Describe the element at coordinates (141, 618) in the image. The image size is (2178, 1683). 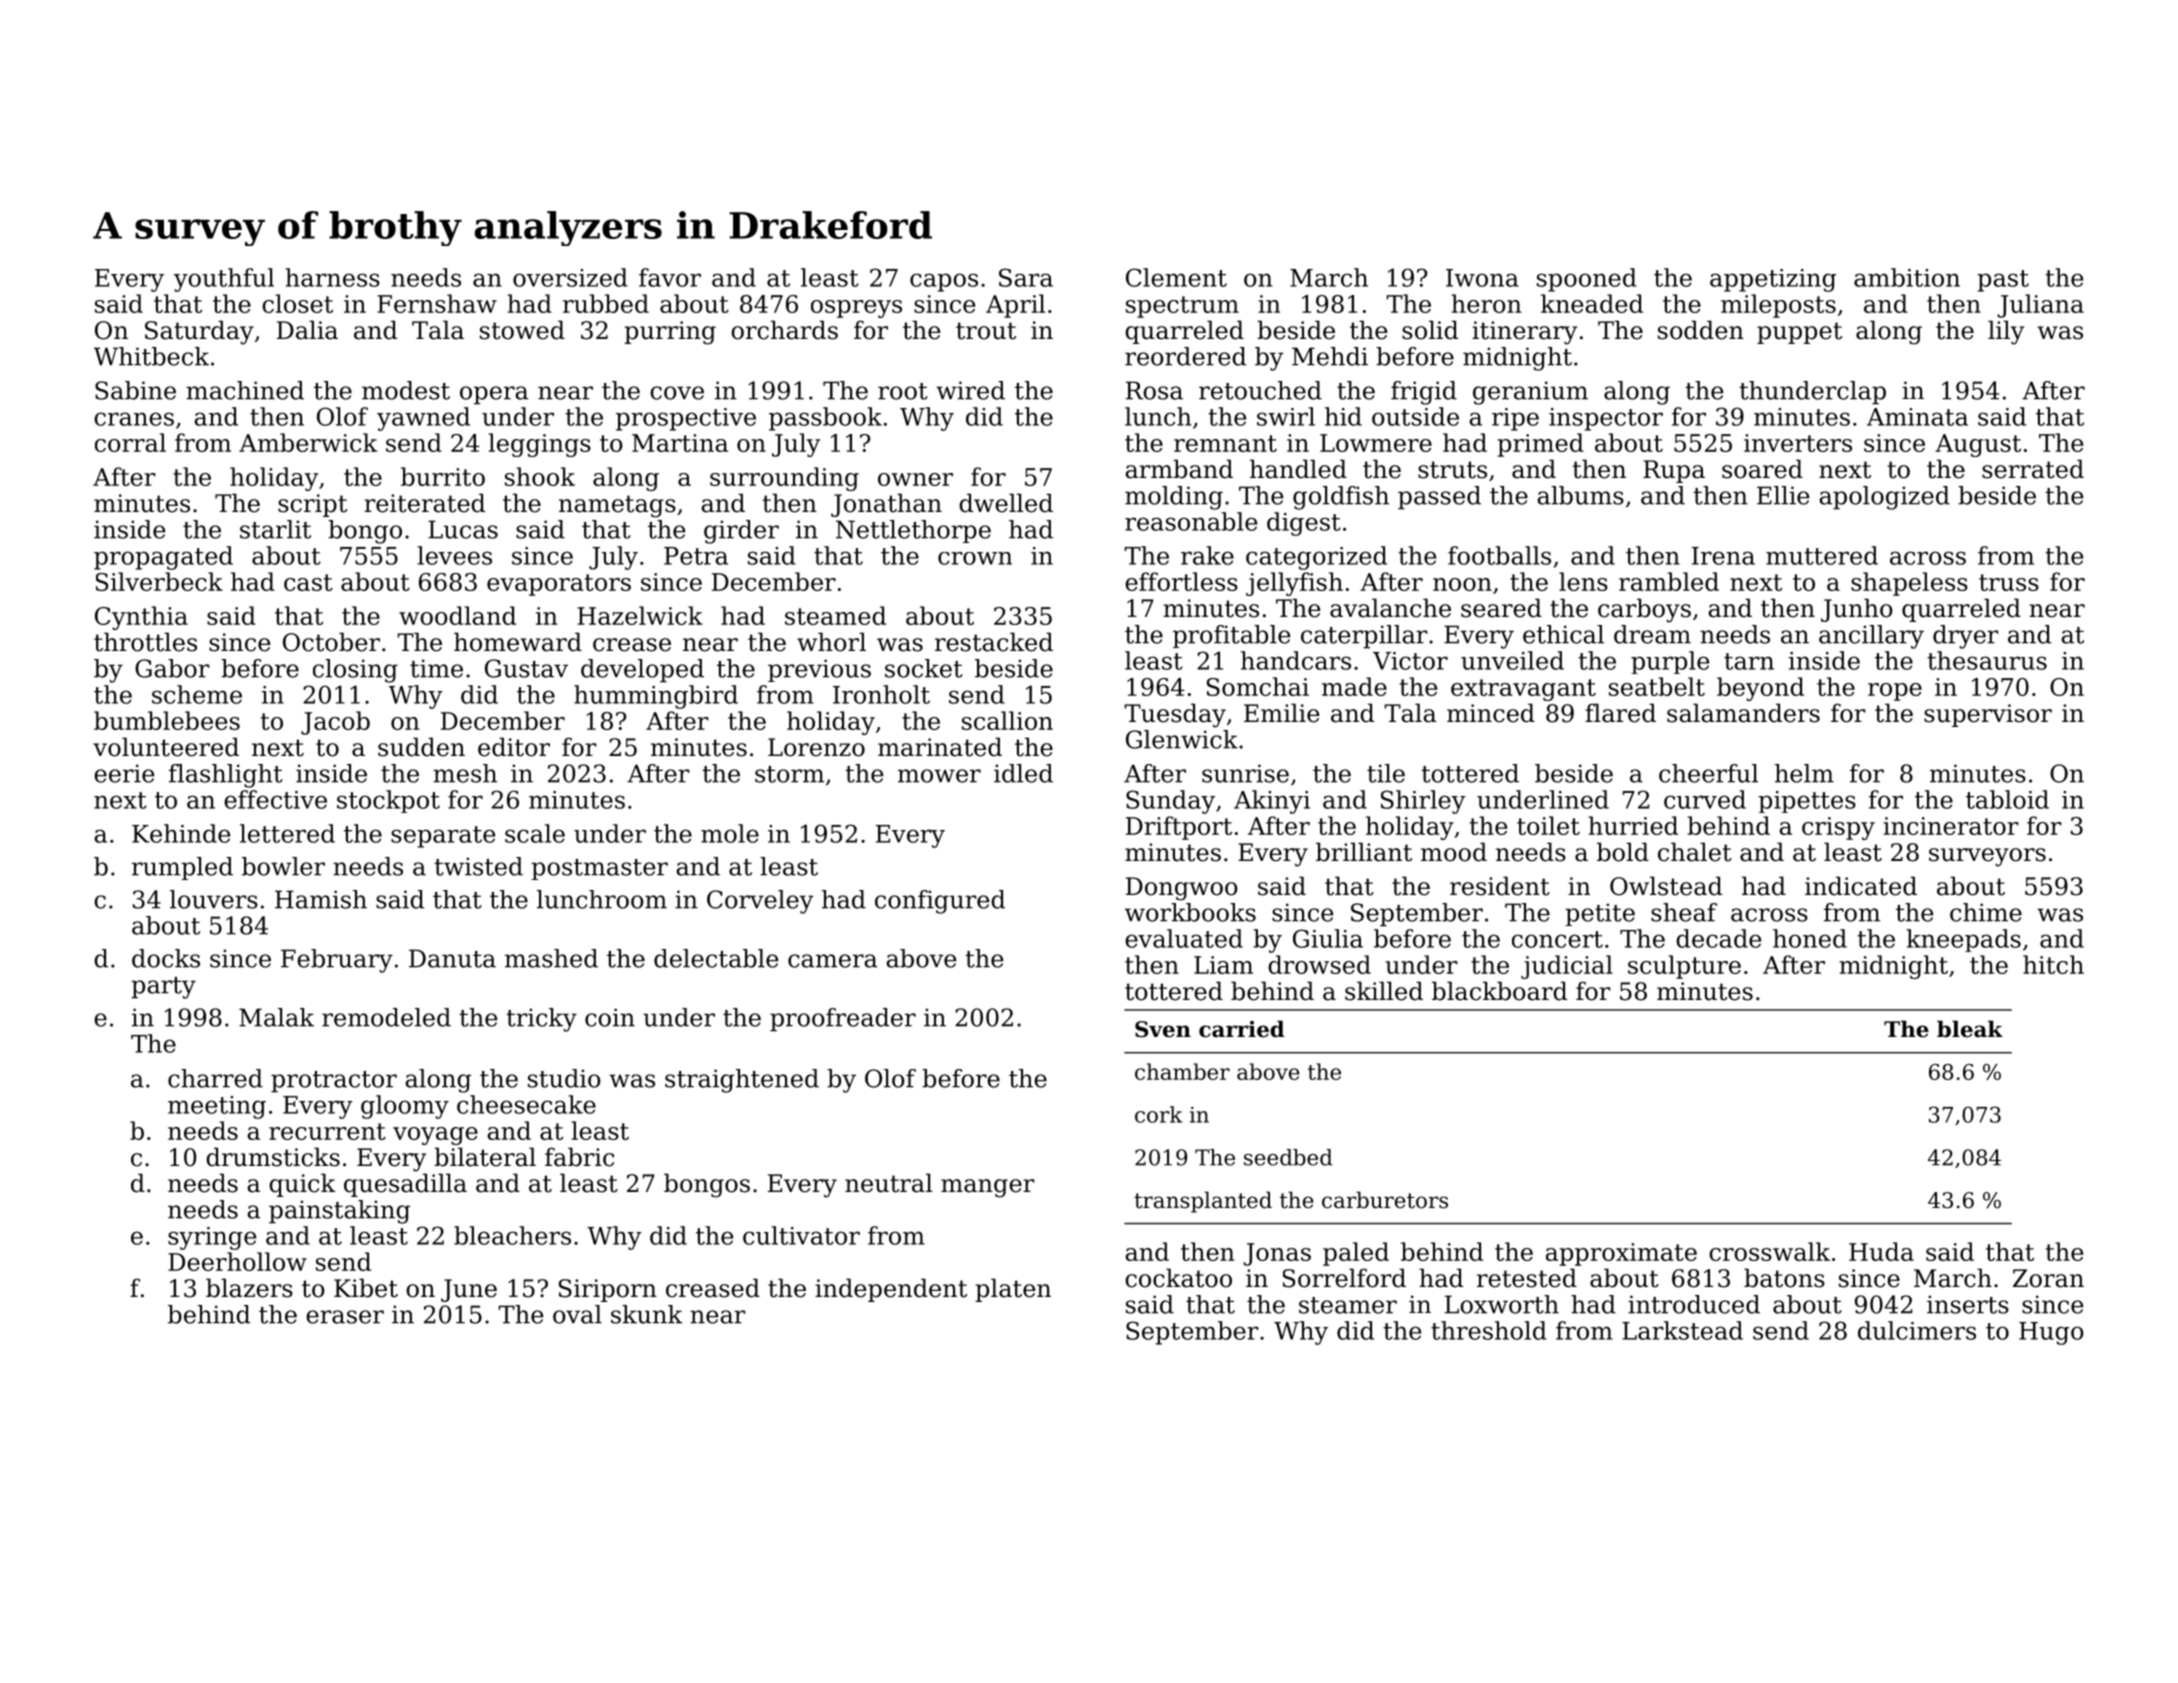
I see `Cynthia` at that location.
